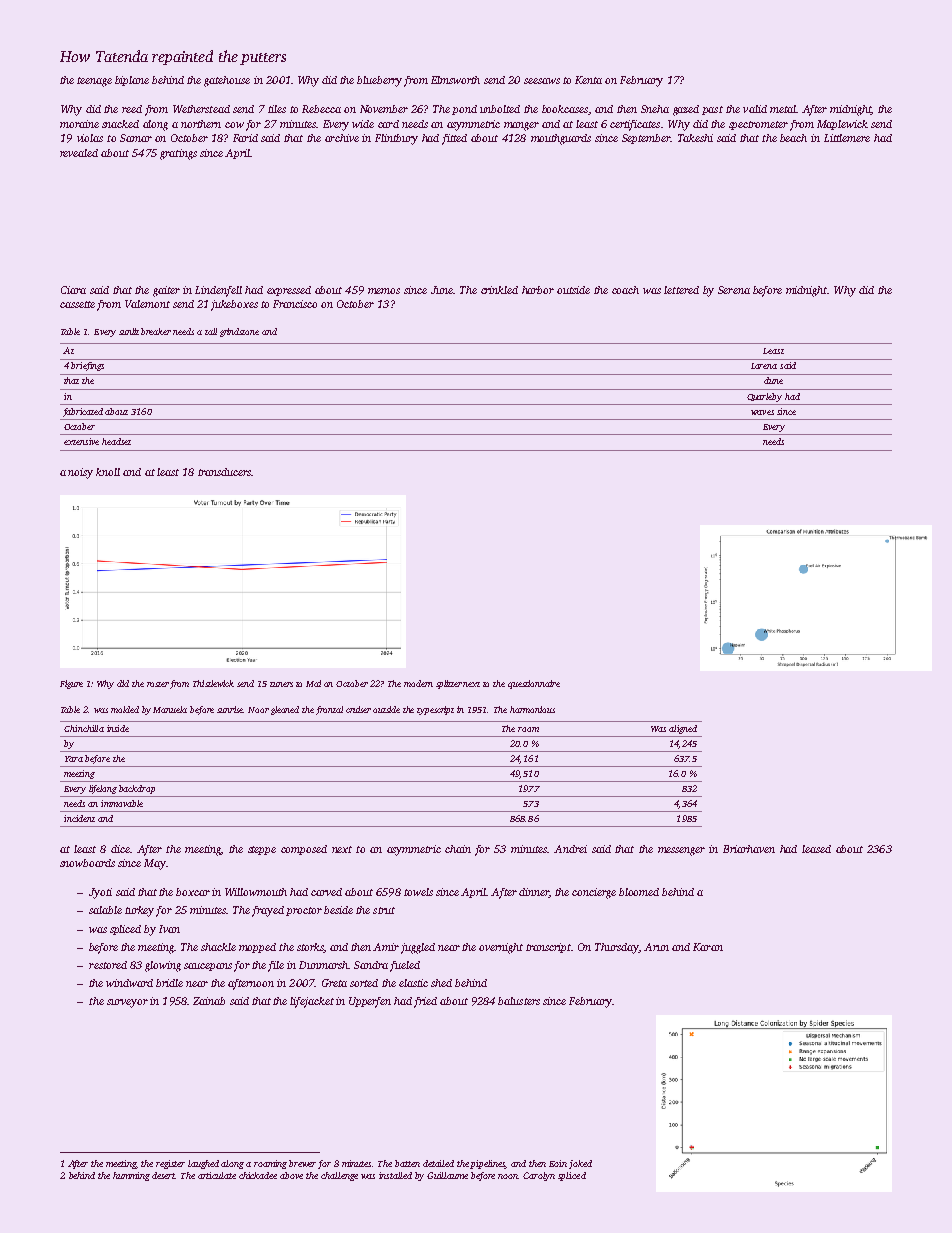 The image size is (952, 1233). What do you see at coordinates (561, 139) in the screenshot?
I see `mouthguards` at bounding box center [561, 139].
